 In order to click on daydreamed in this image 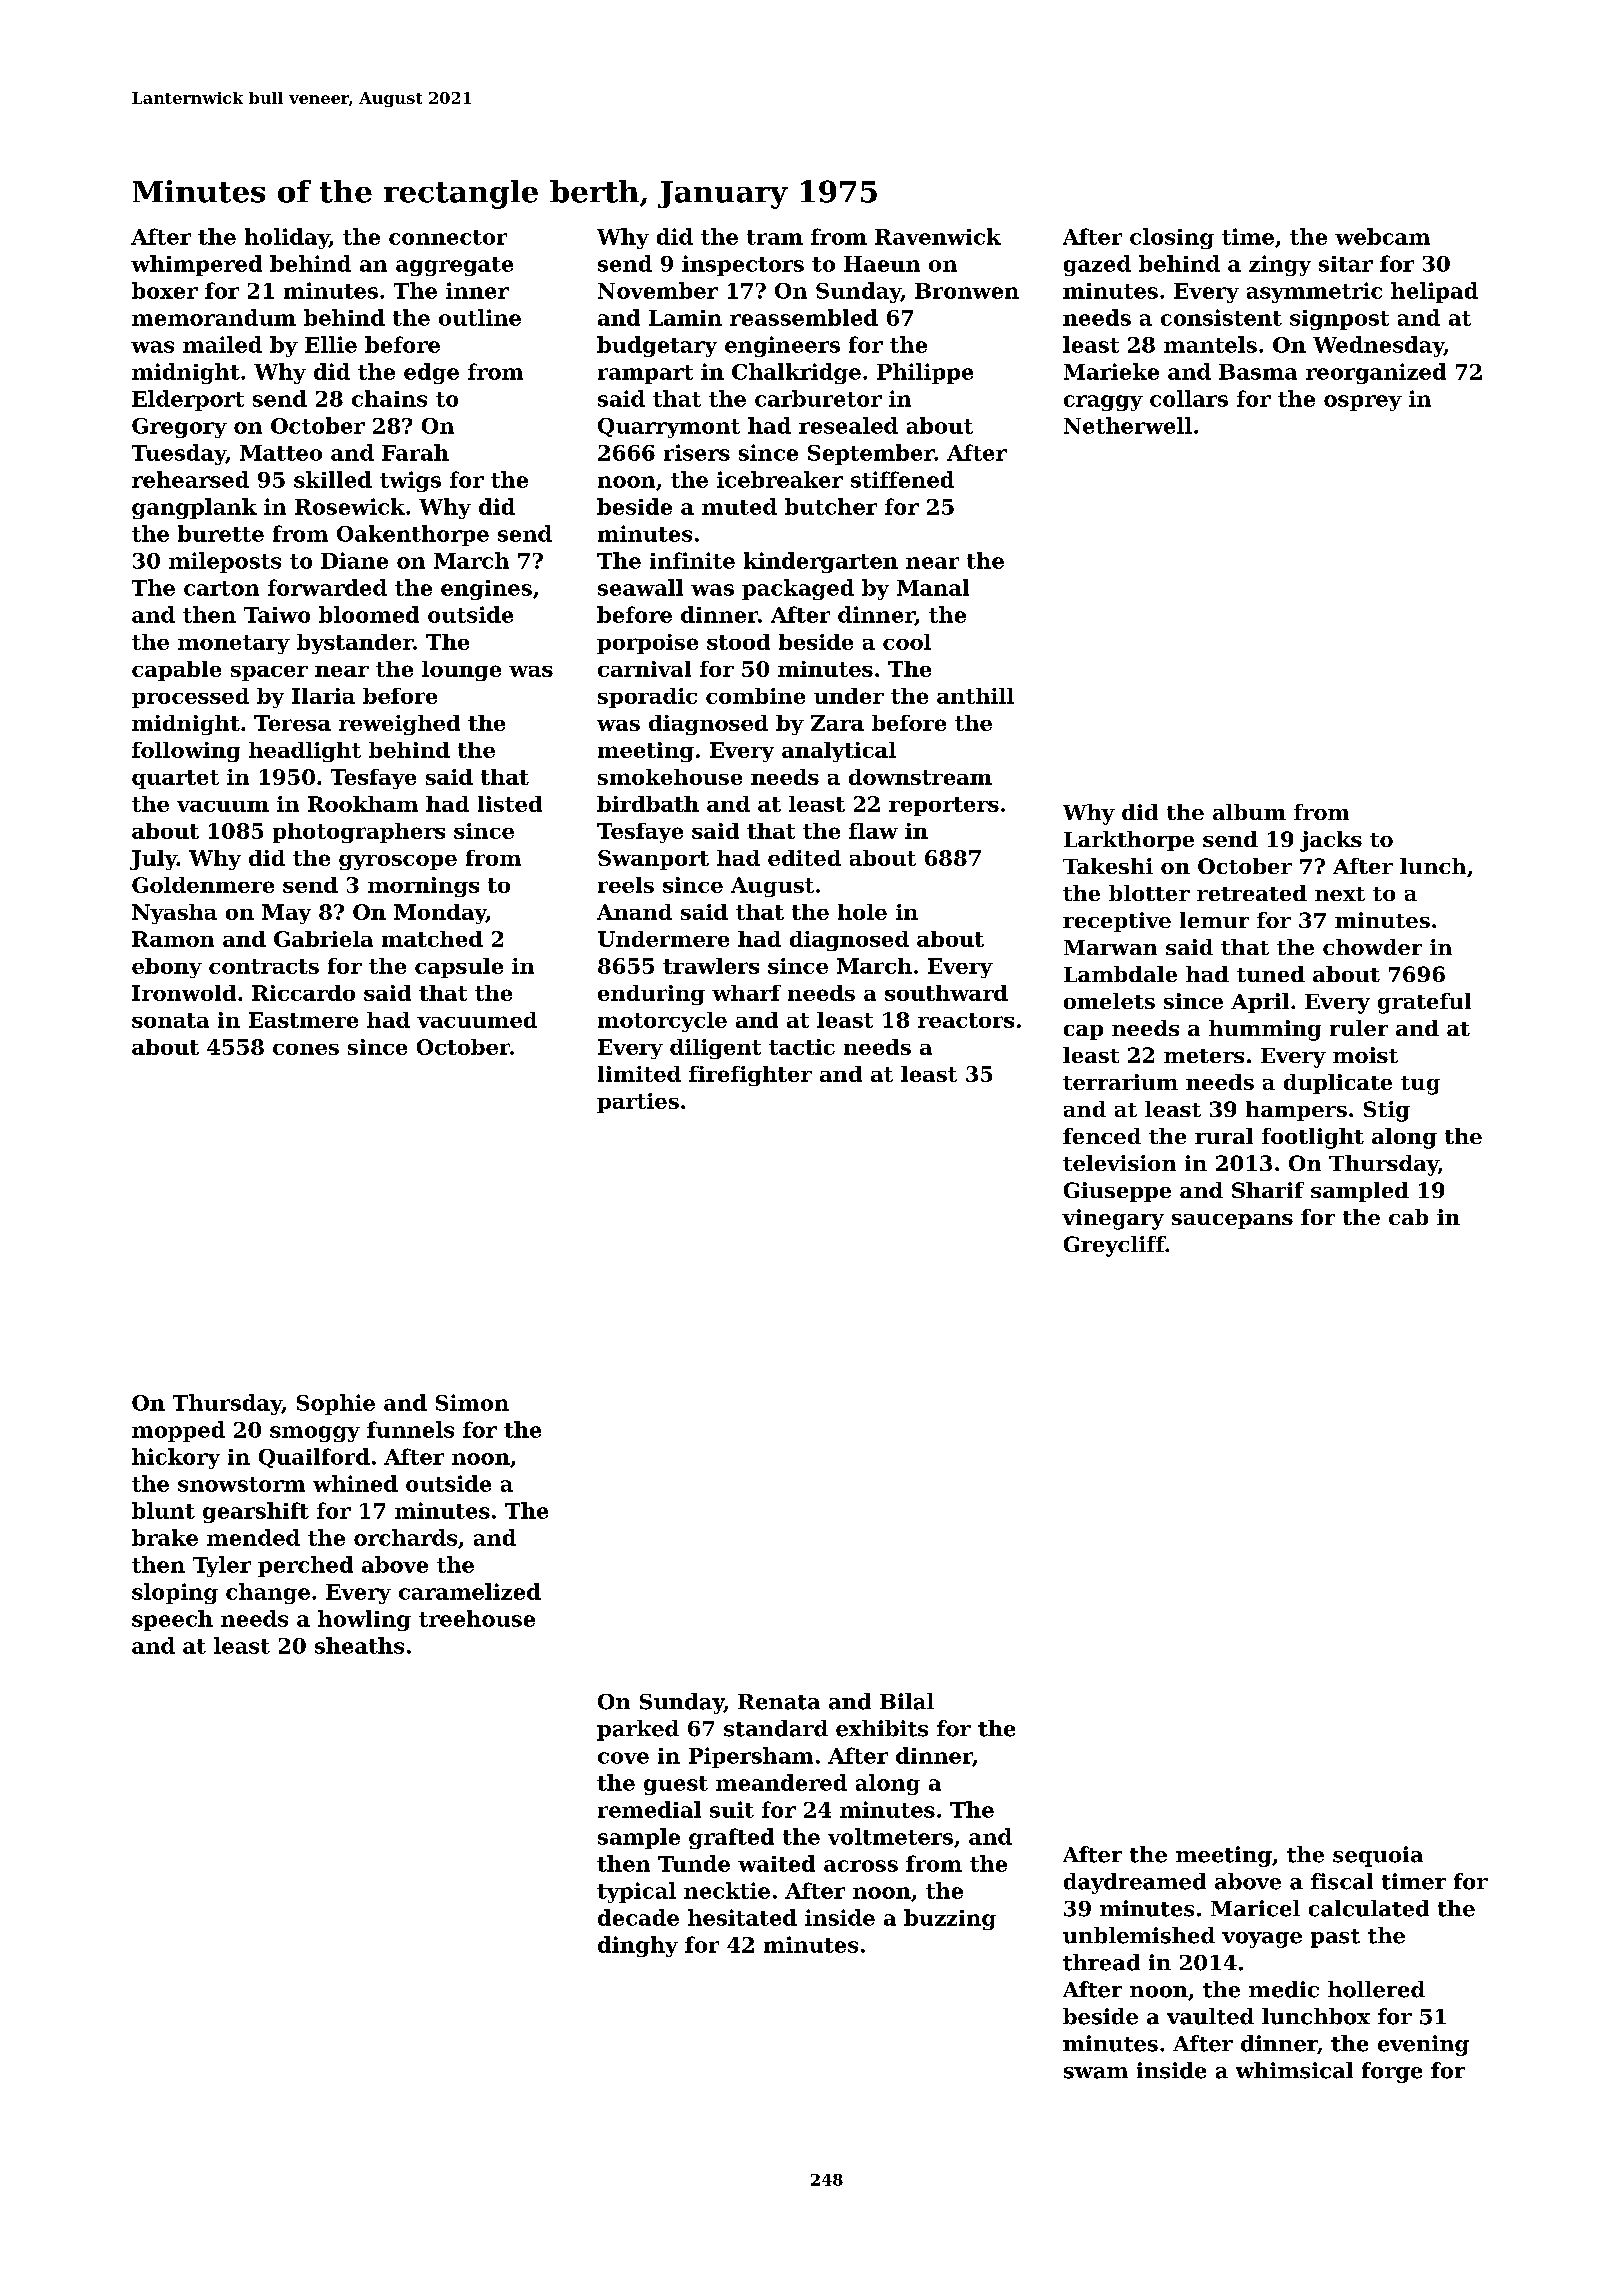, I will do `click(1135, 1883)`.
